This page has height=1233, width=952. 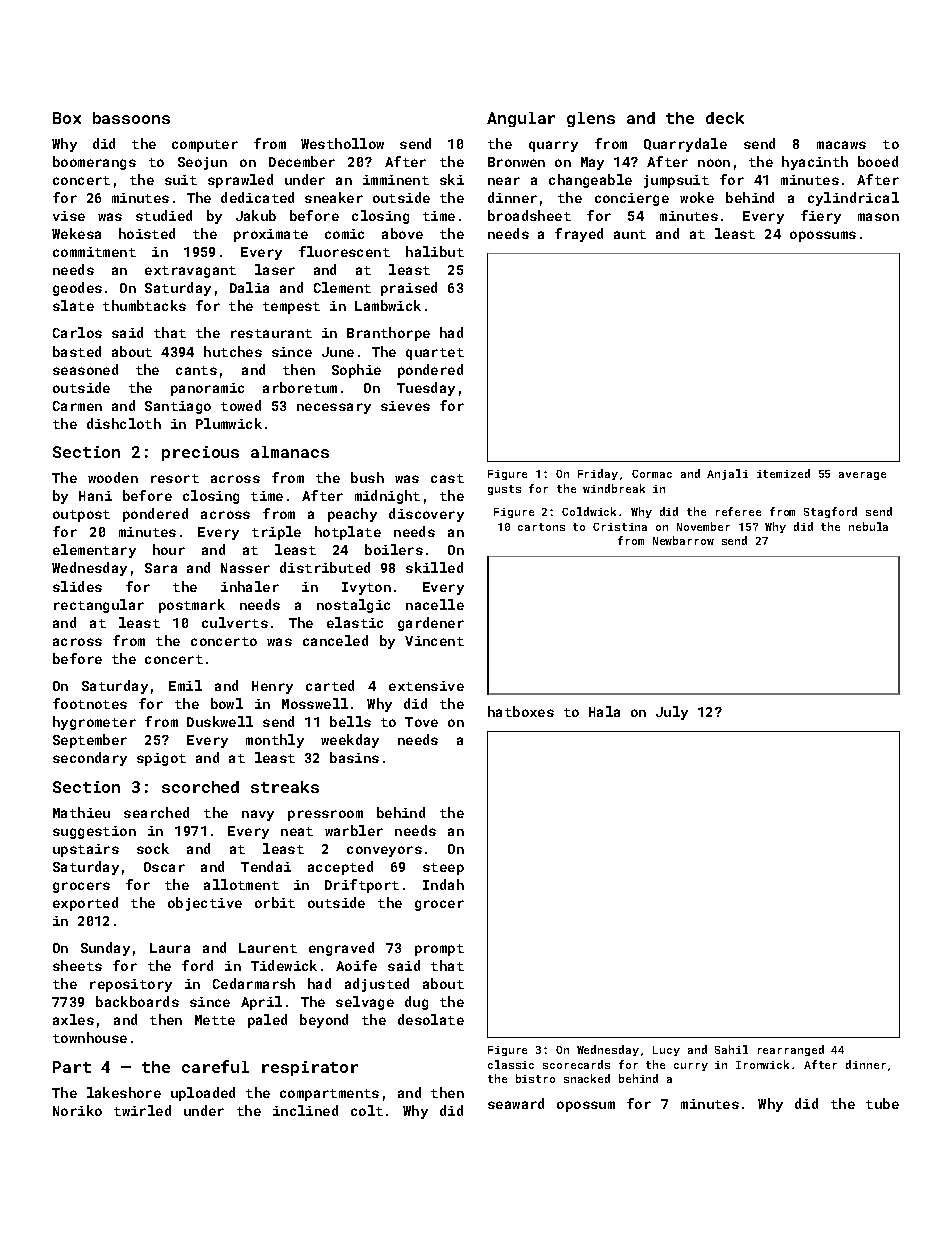 What do you see at coordinates (672, 713) in the page?
I see `July` at bounding box center [672, 713].
